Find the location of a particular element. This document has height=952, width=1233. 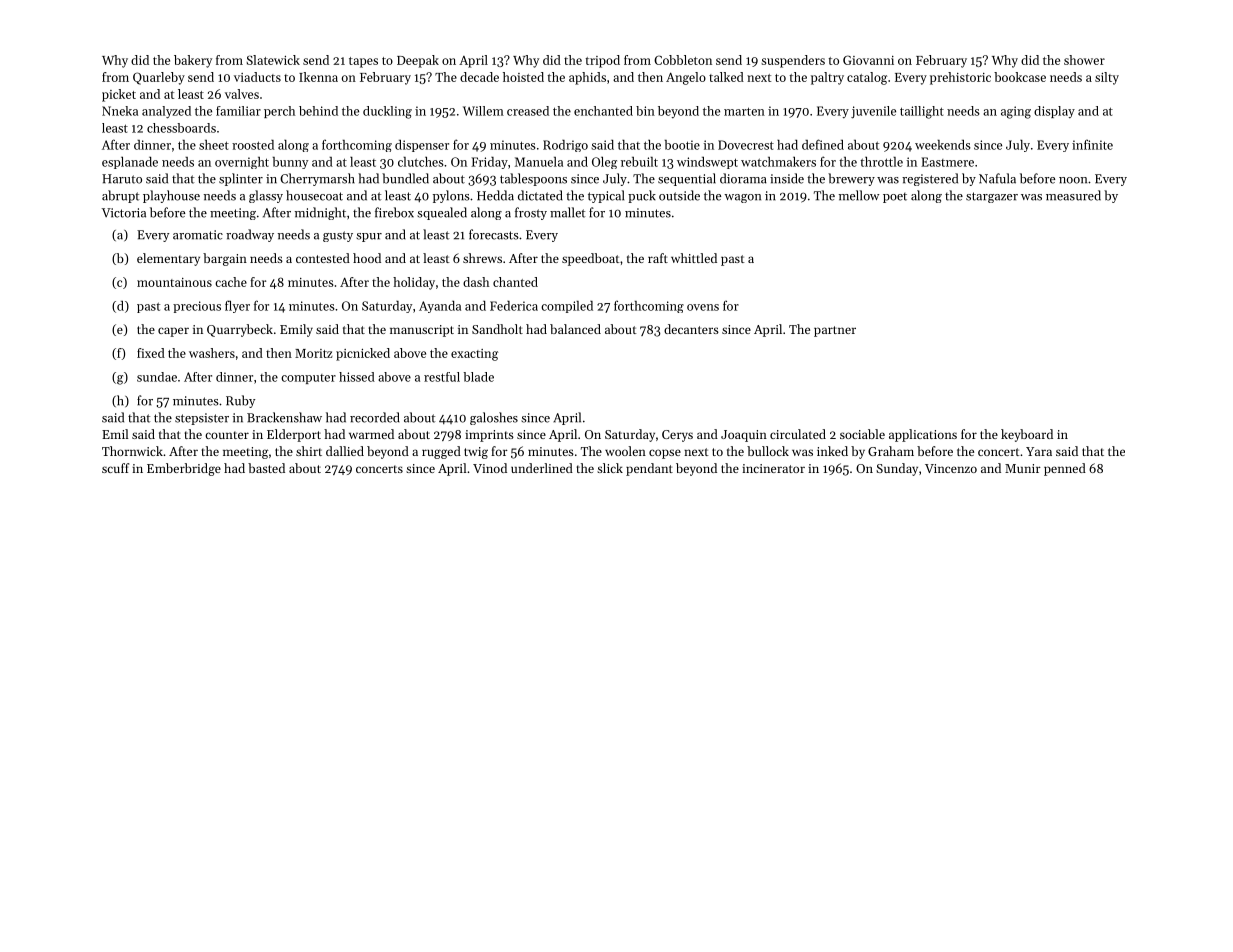

exacting is located at coordinates (474, 355).
